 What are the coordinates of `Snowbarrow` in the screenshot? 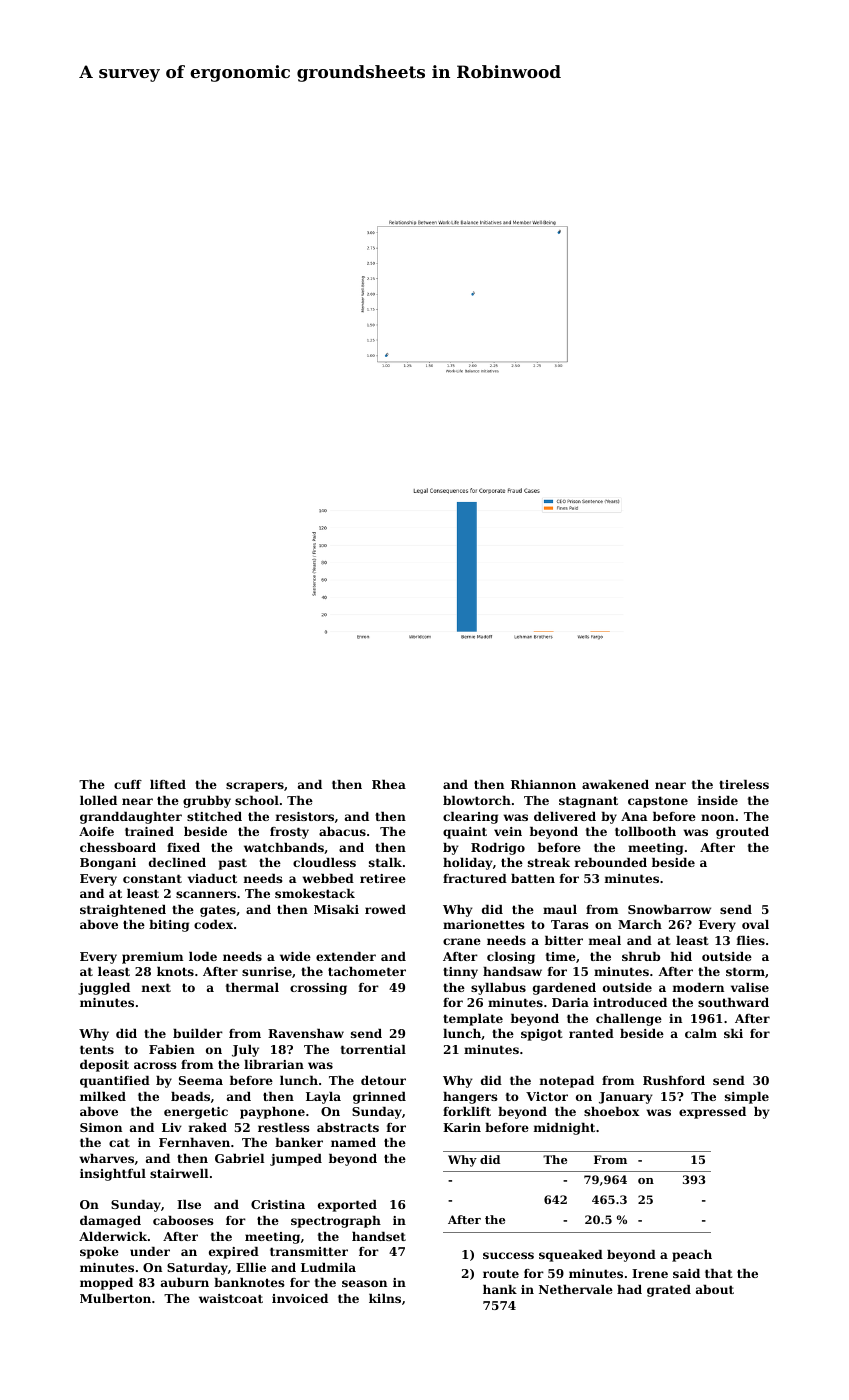 It's located at (669, 909).
